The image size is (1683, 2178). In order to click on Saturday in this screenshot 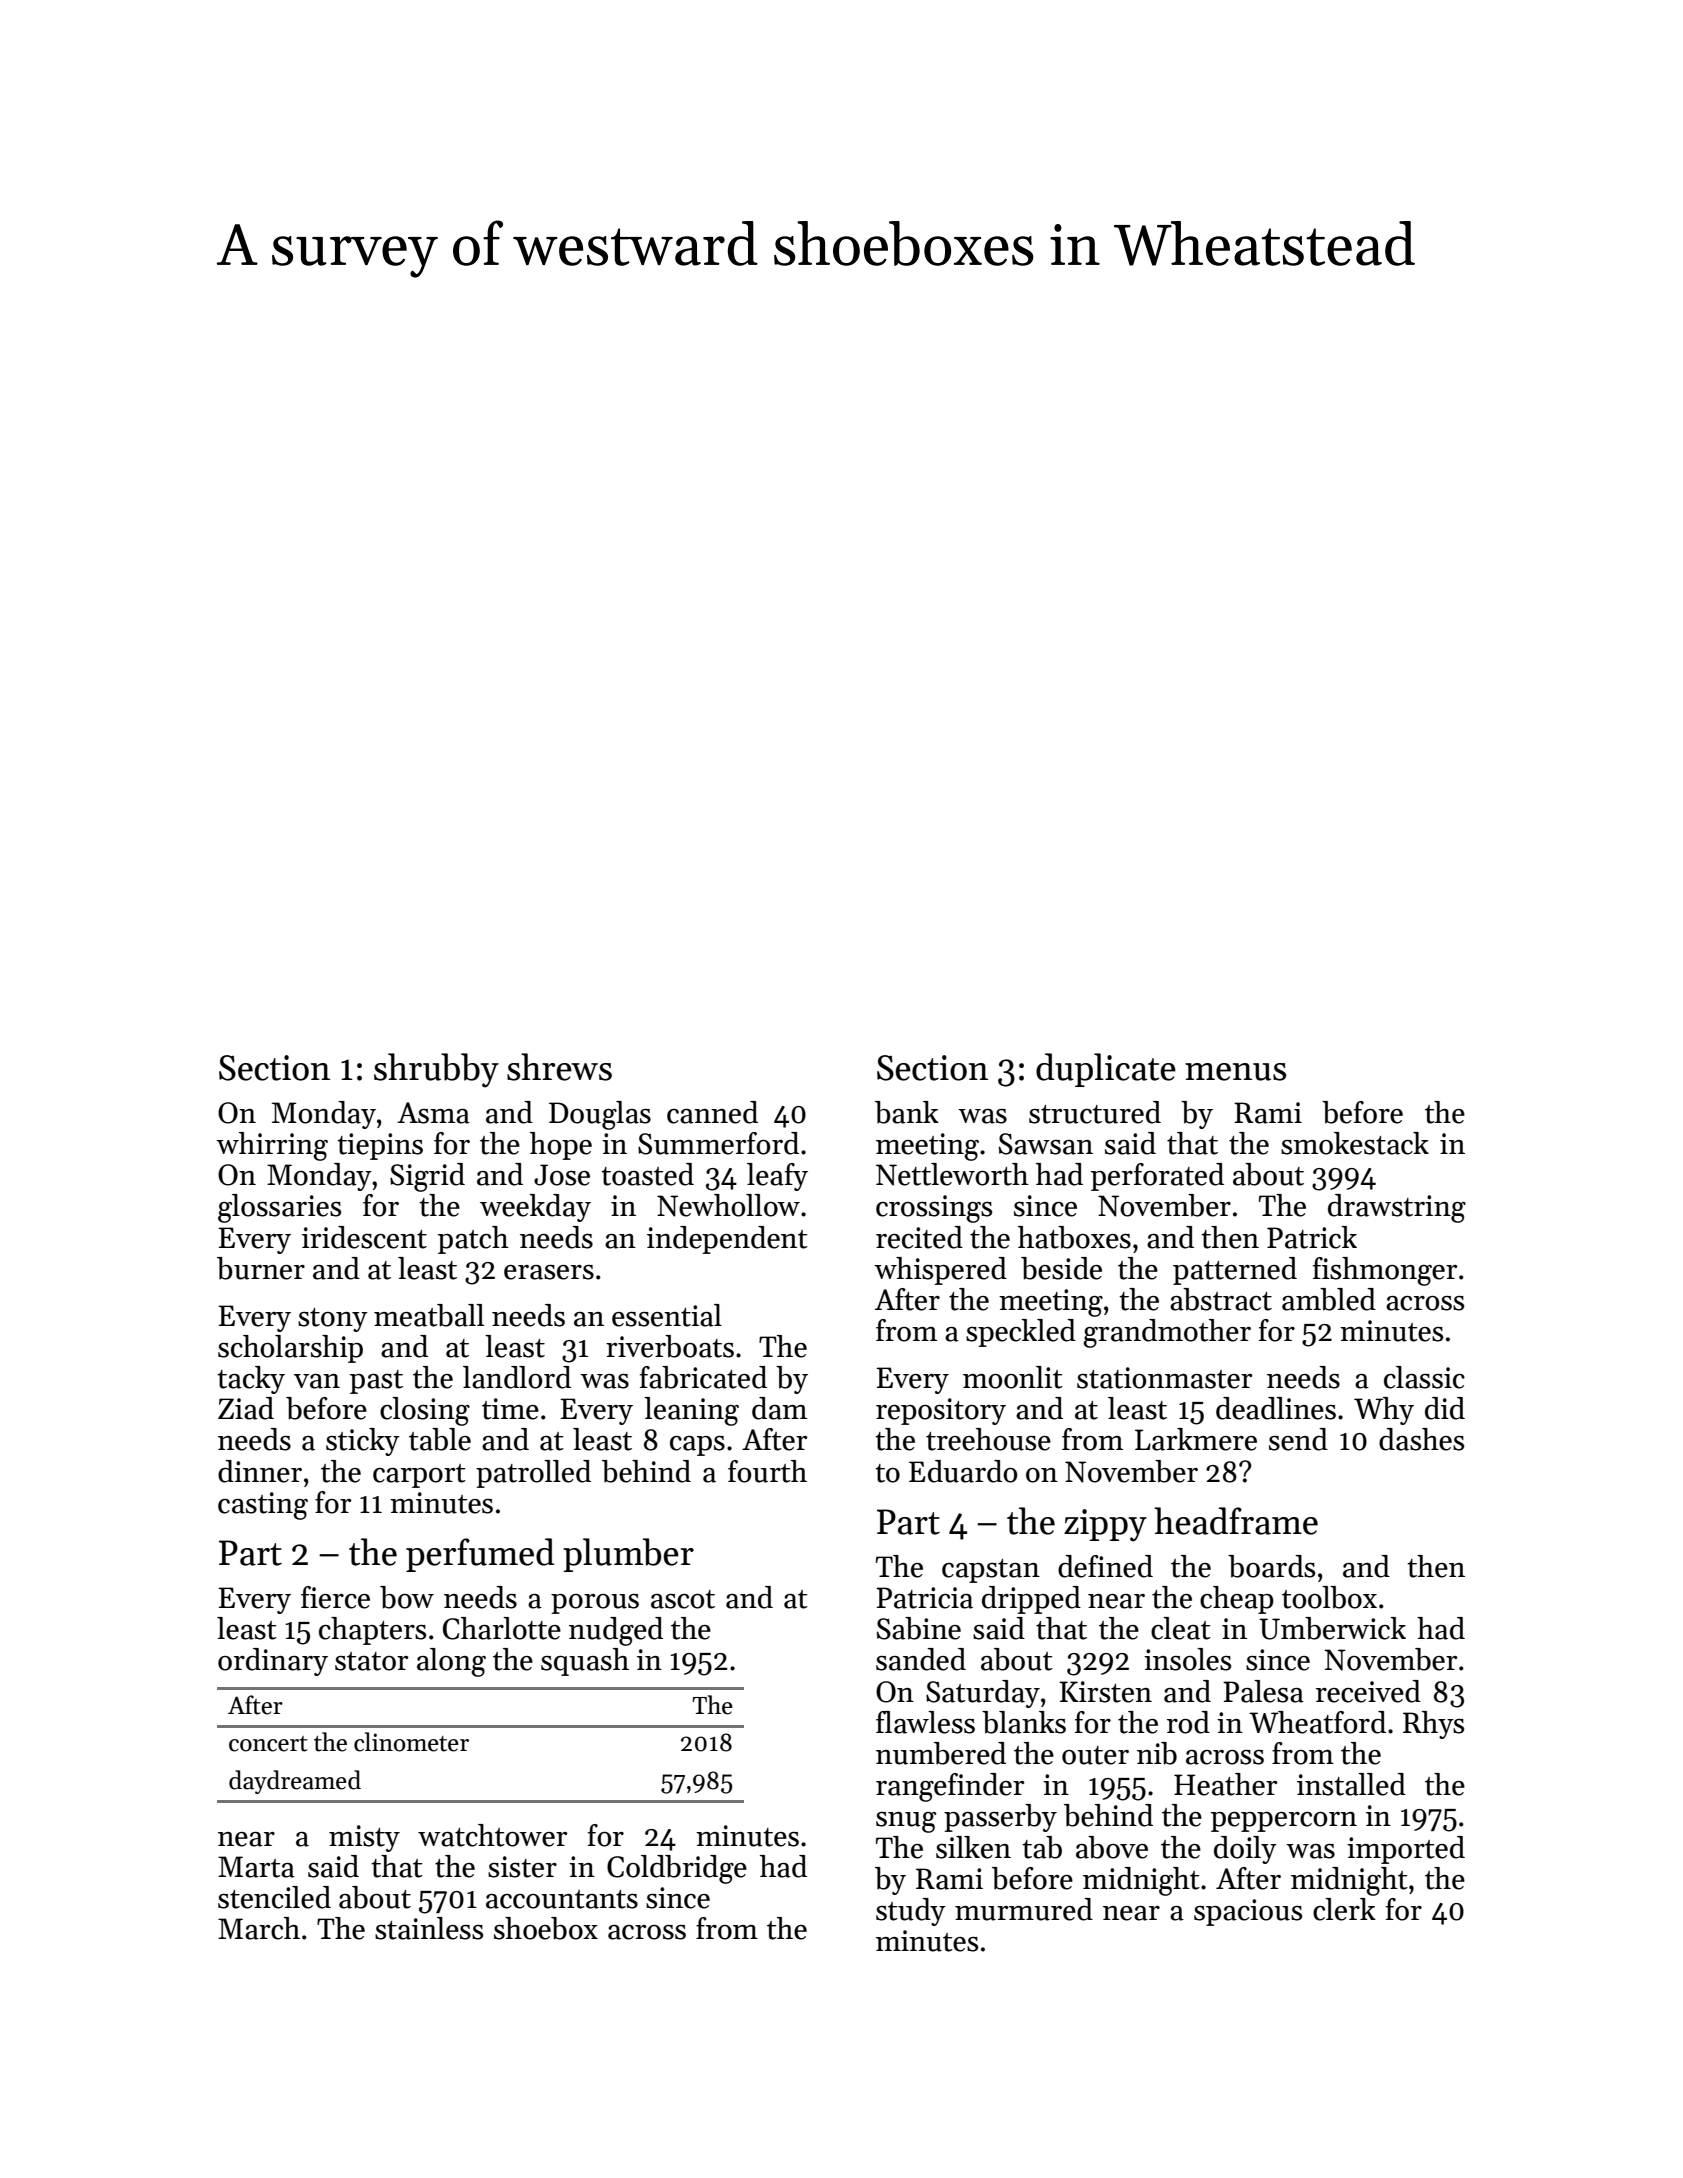, I will do `click(983, 1694)`.
